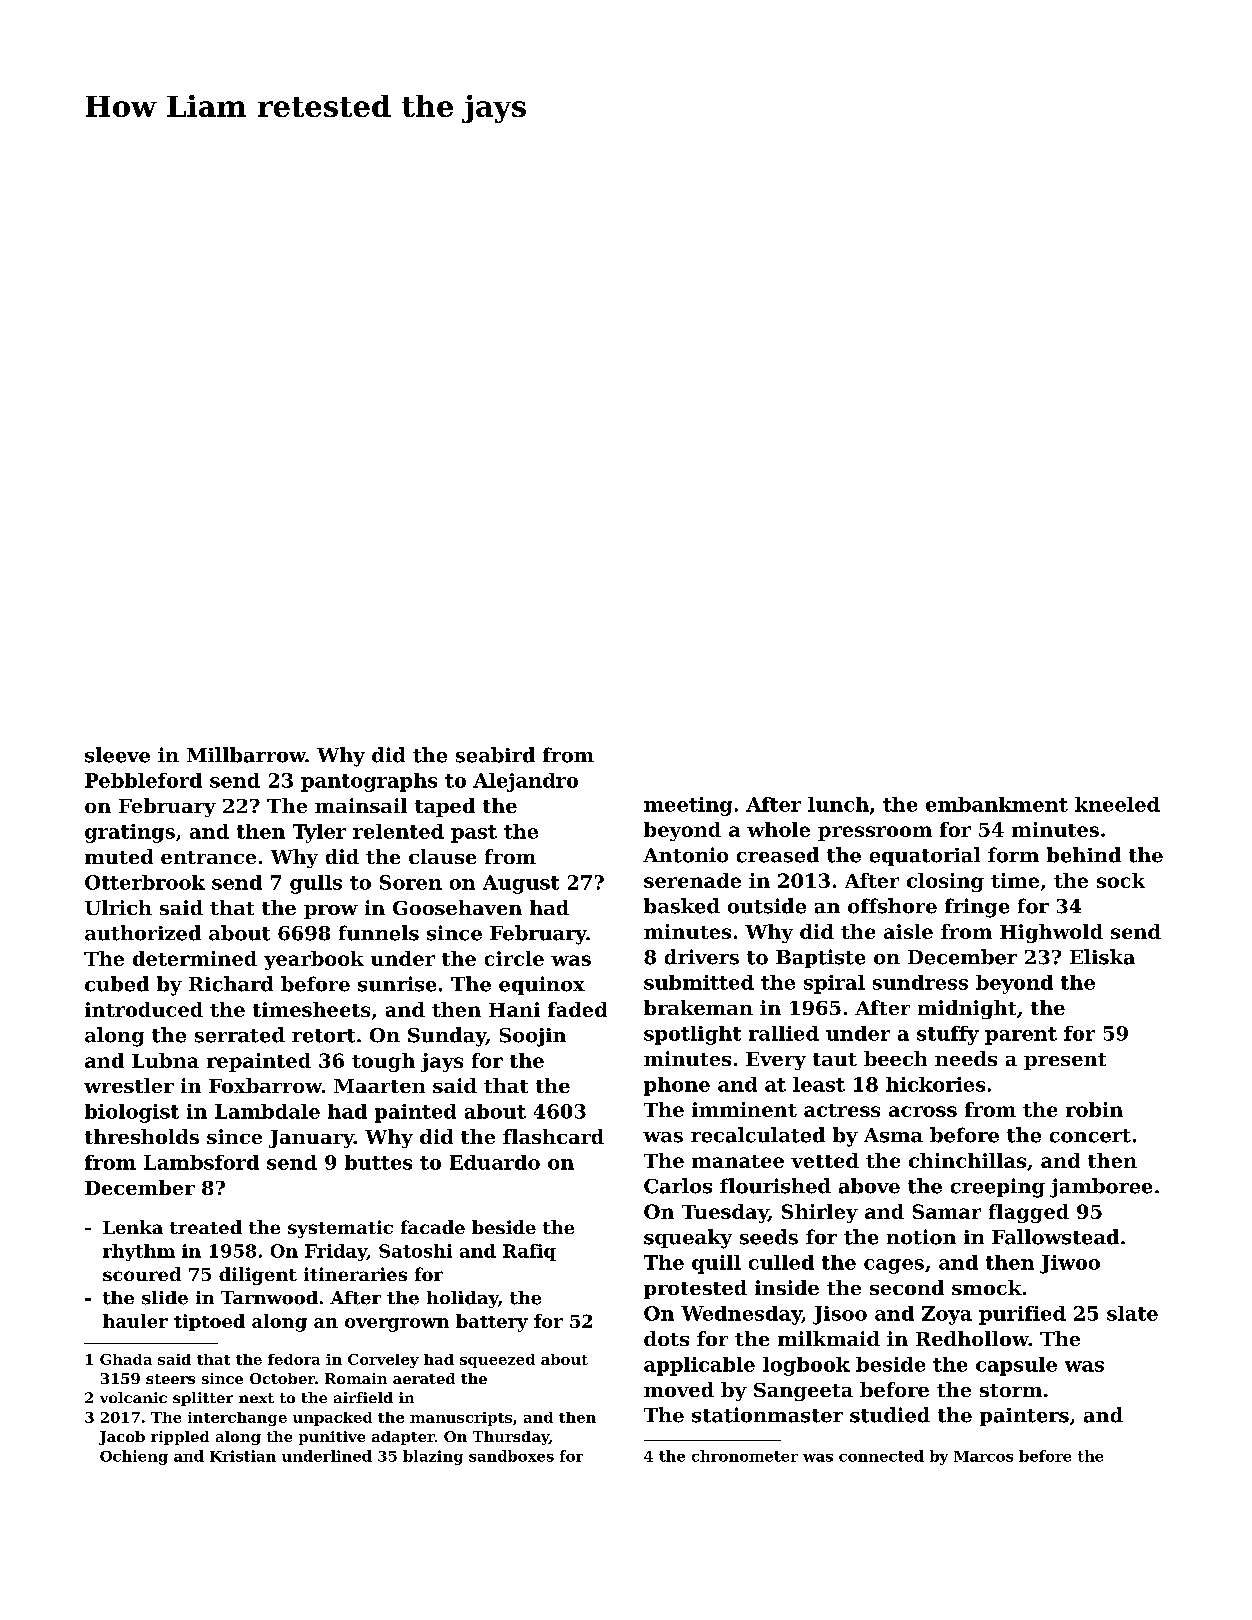 The width and height of the image is (1252, 1620). What do you see at coordinates (677, 1086) in the image?
I see `phone` at bounding box center [677, 1086].
